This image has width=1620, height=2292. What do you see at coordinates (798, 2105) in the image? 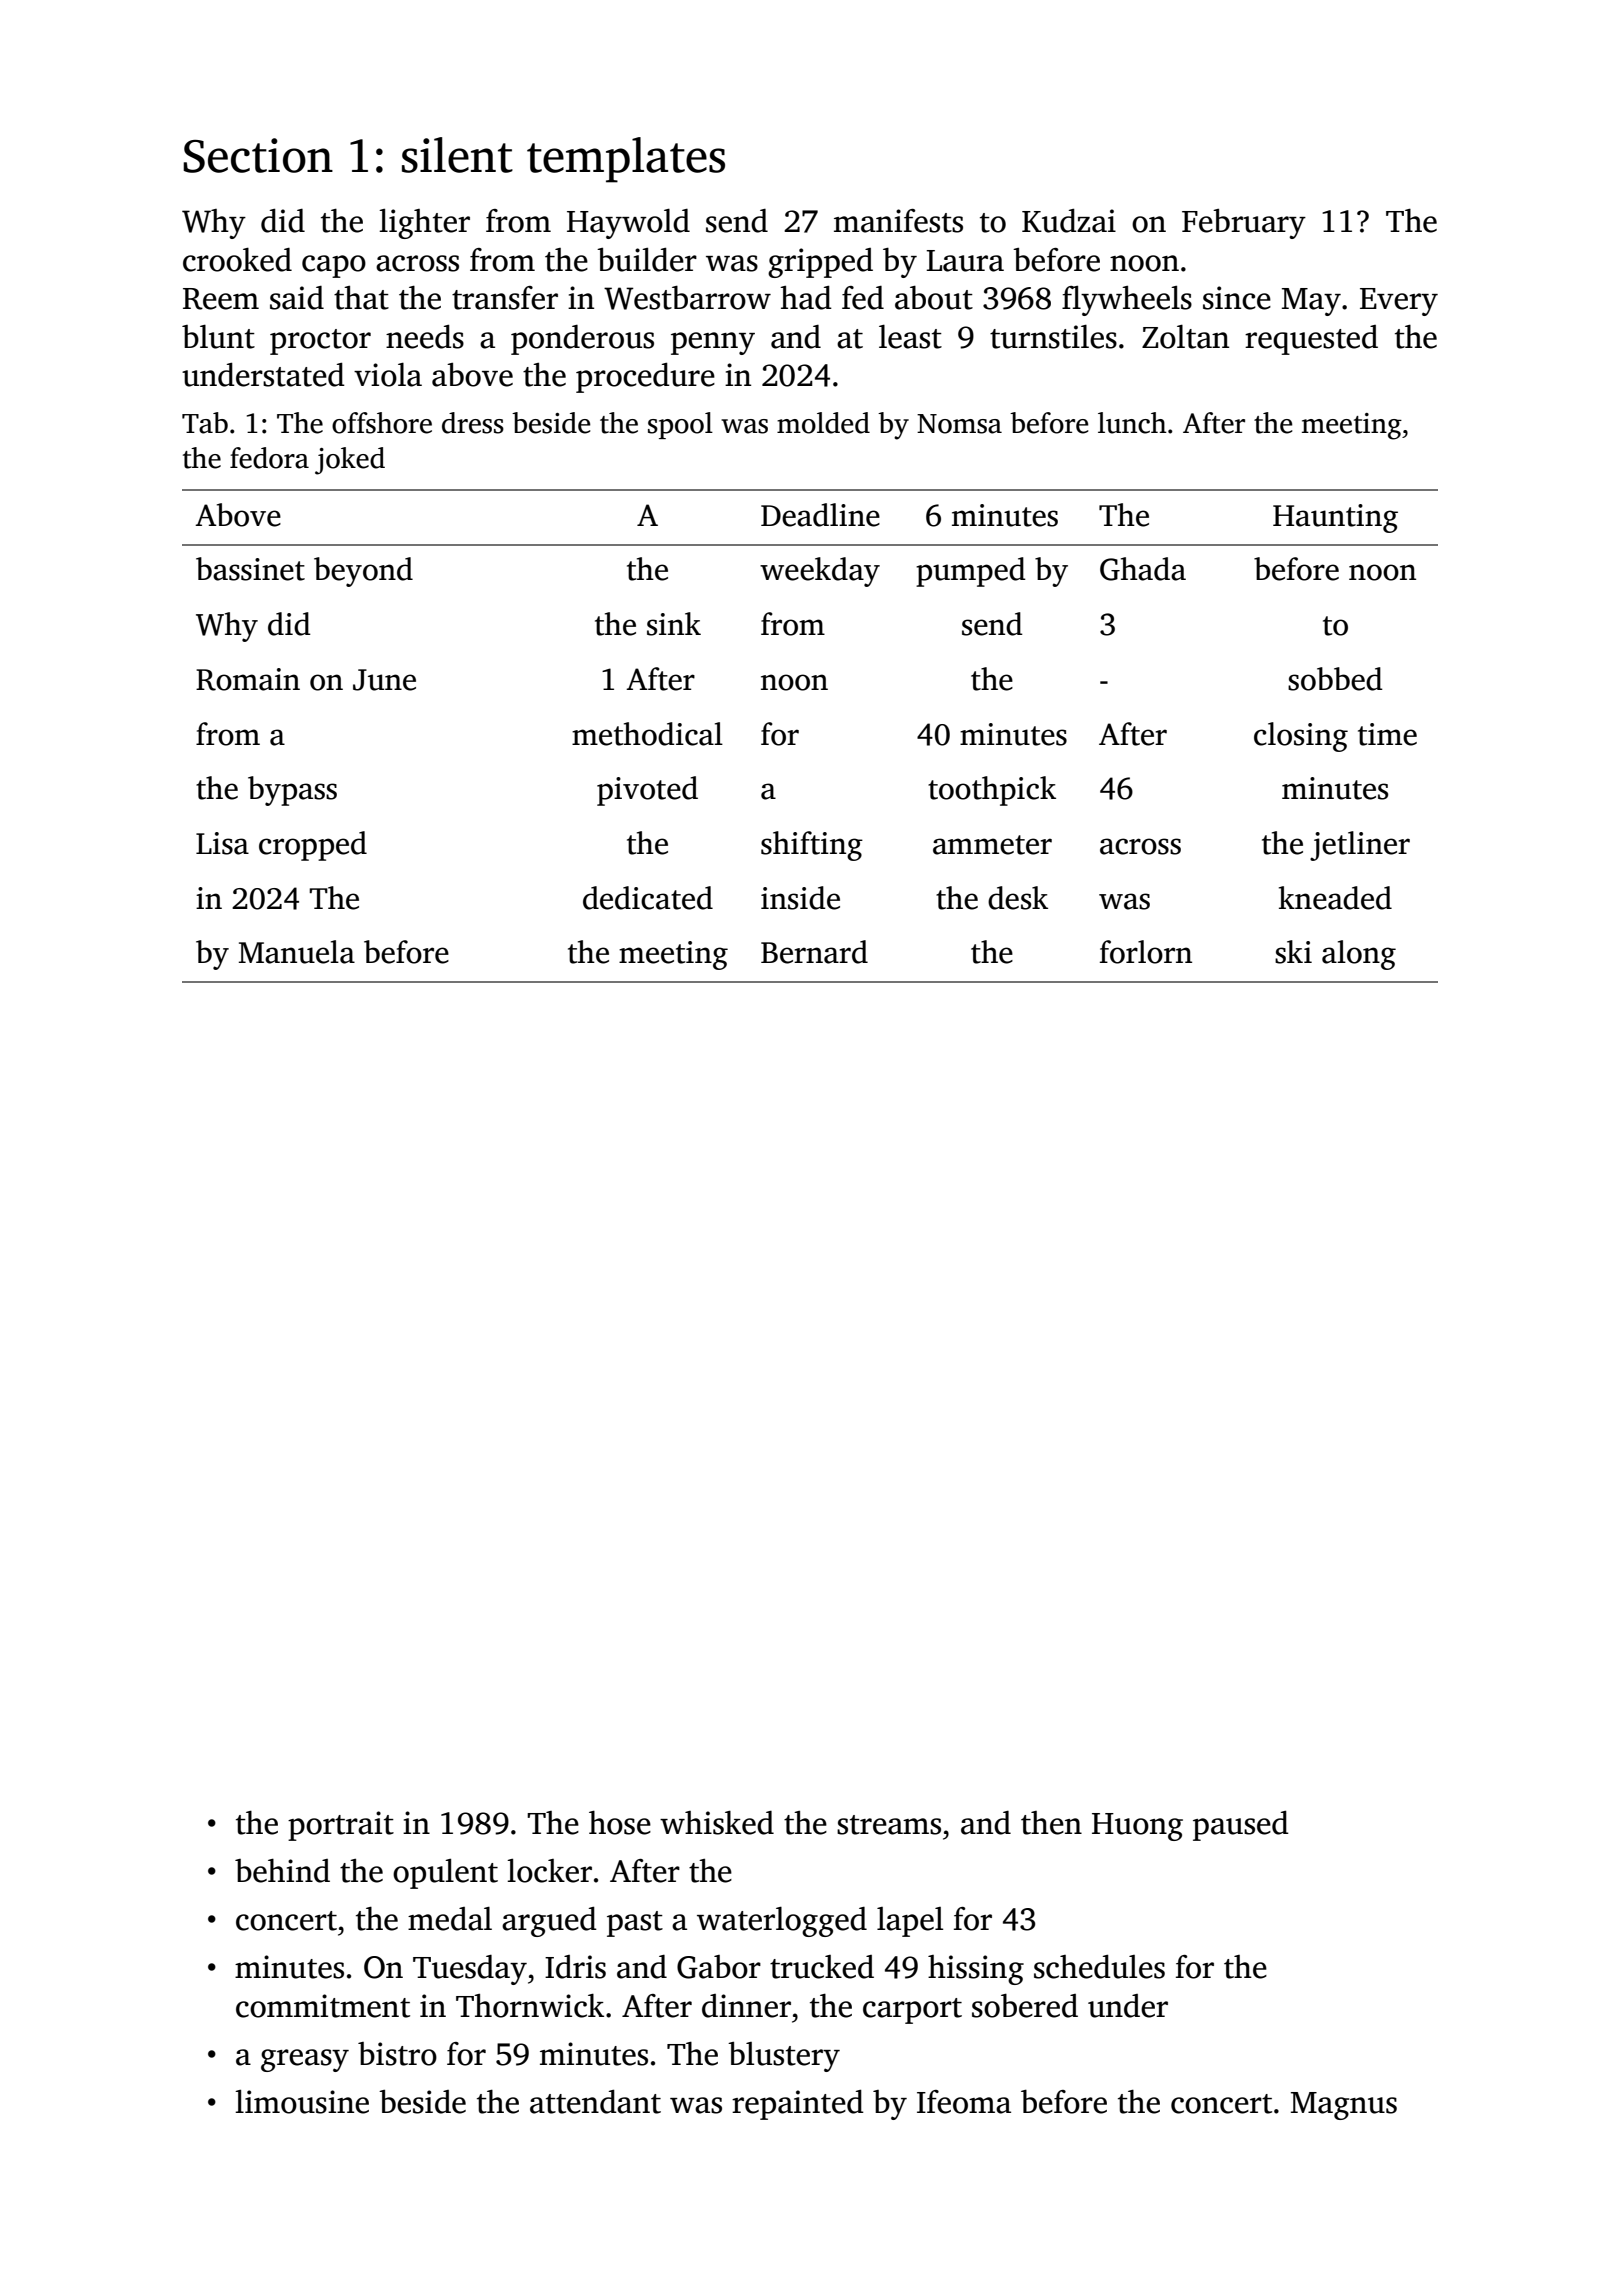
I see `repainted` at bounding box center [798, 2105].
